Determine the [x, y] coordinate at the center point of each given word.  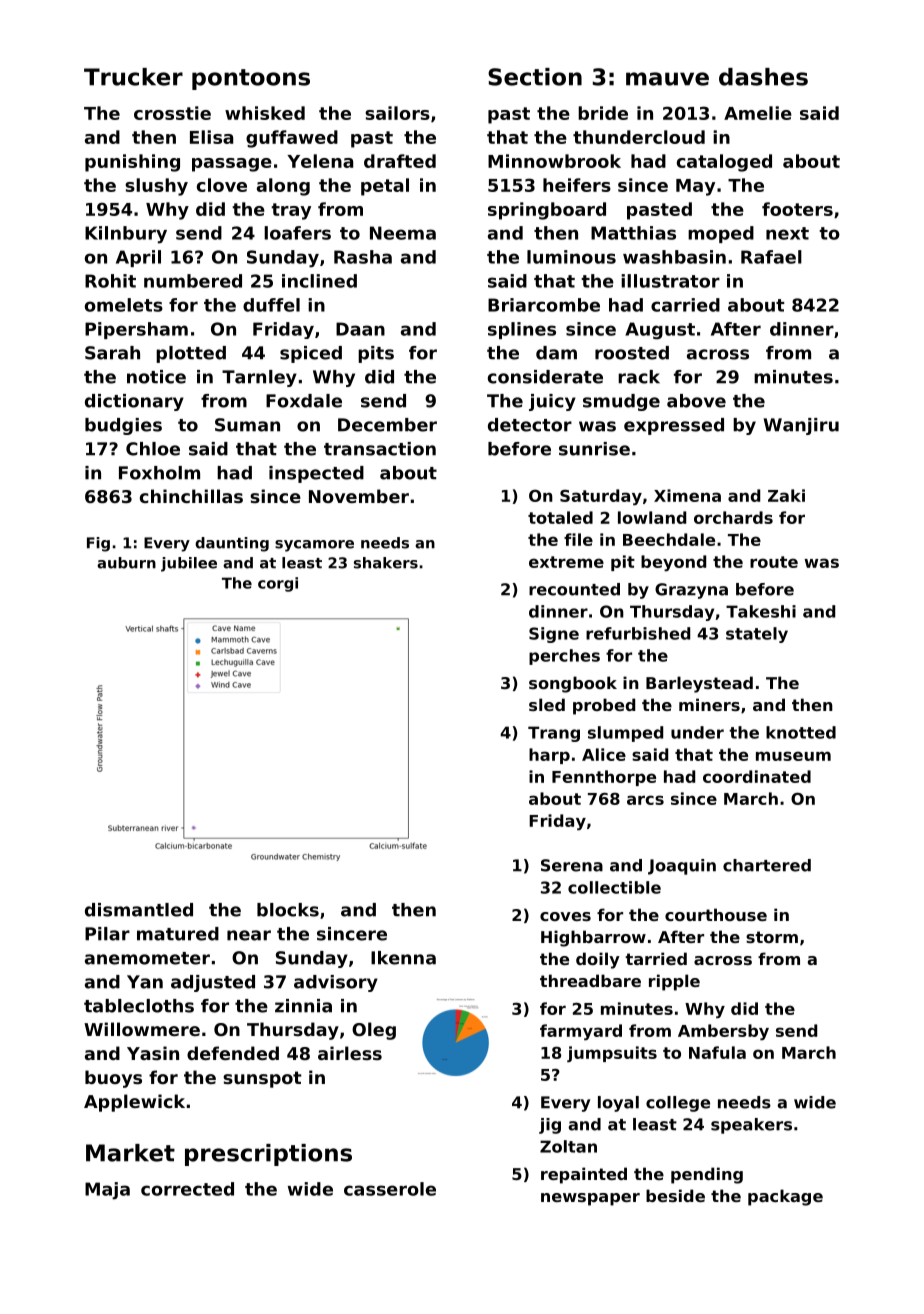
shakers [386, 563]
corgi [278, 584]
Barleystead [699, 684]
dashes [763, 77]
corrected [187, 1189]
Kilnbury [126, 235]
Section [535, 77]
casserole [390, 1189]
